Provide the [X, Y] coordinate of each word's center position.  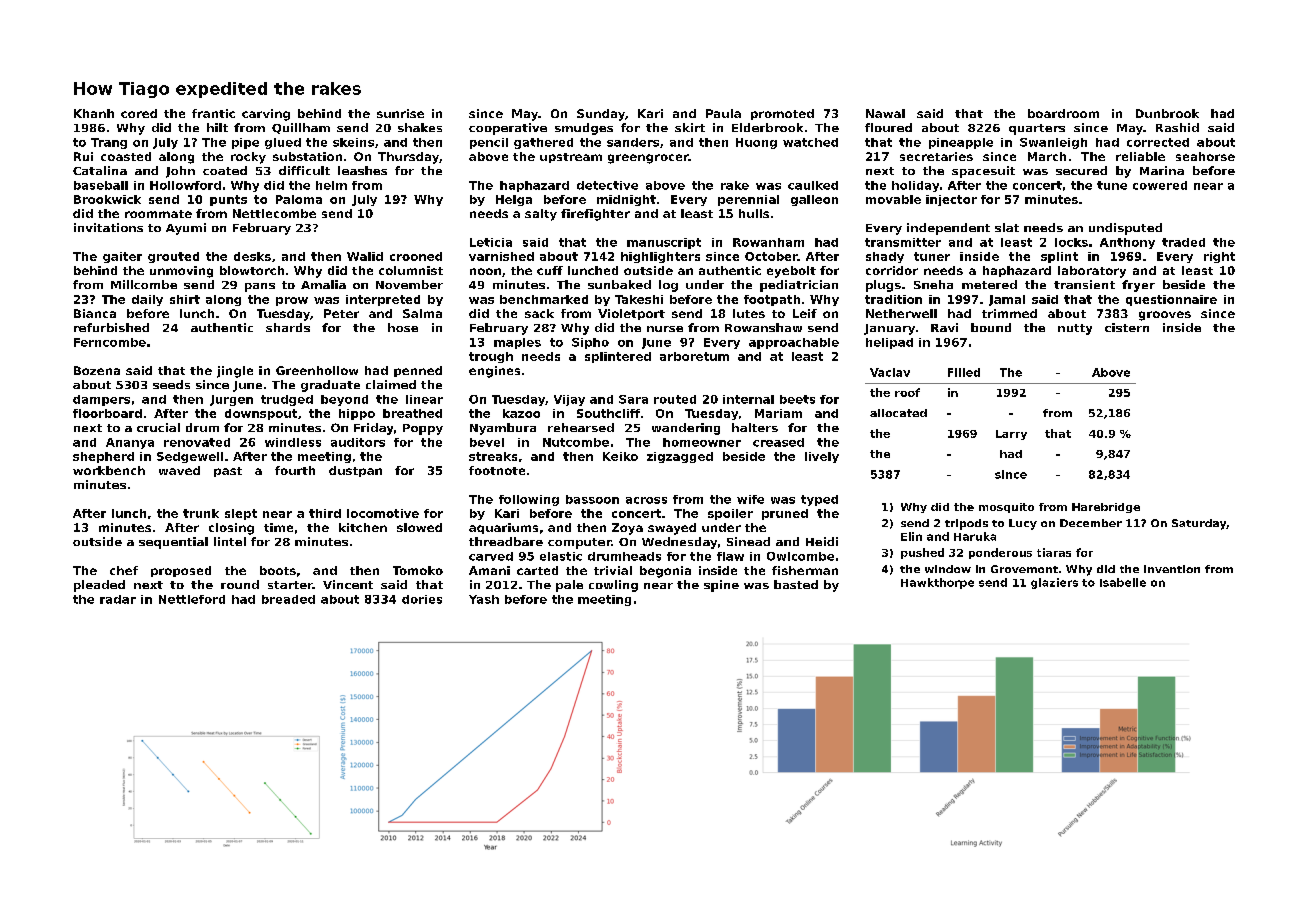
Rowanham [768, 242]
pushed [922, 553]
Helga [514, 200]
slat [1007, 227]
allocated [898, 413]
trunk [201, 513]
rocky [248, 158]
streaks [493, 456]
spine [721, 586]
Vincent [348, 584]
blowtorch [252, 270]
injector [951, 200]
